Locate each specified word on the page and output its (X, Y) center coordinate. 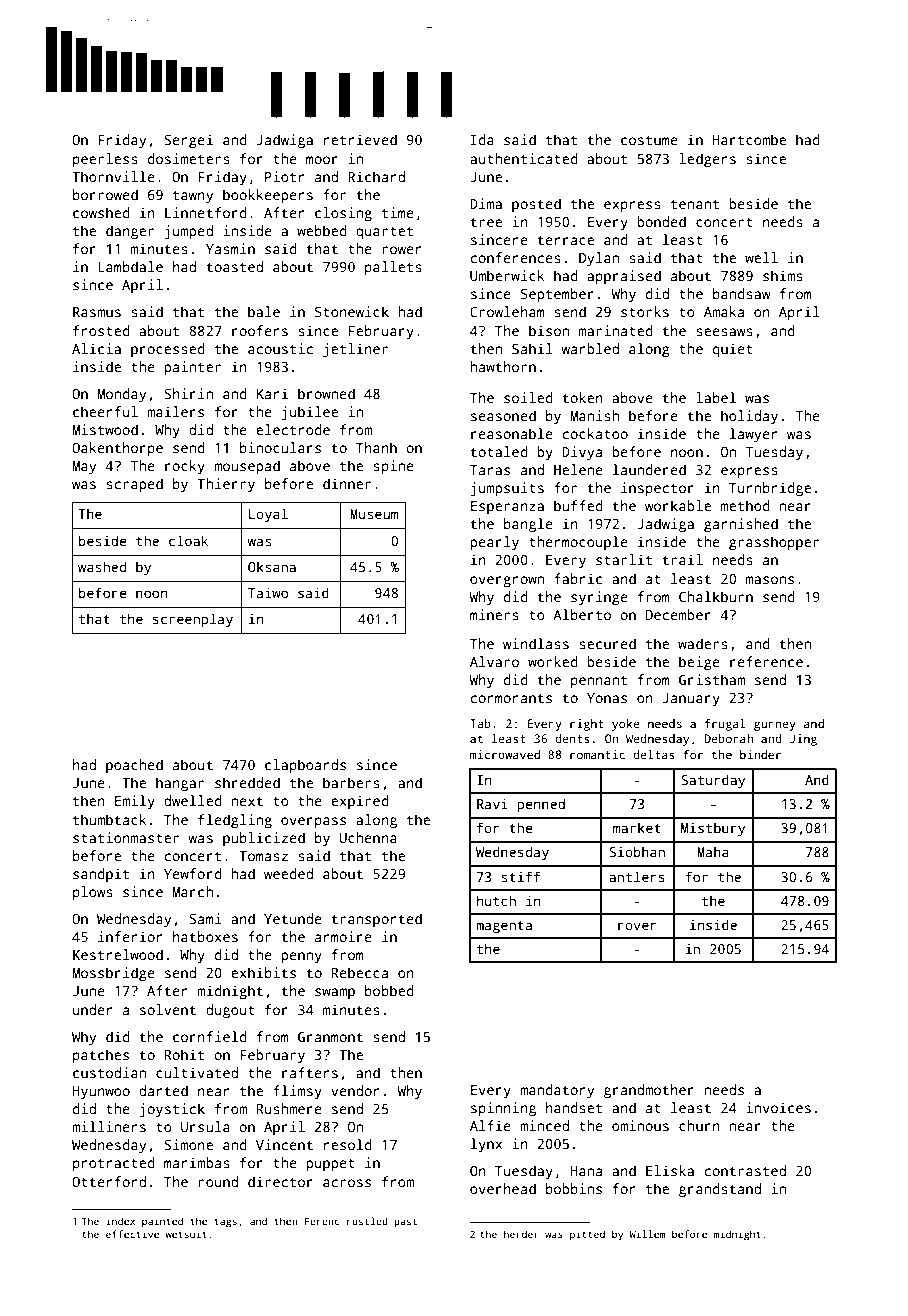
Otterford (109, 1181)
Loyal (268, 515)
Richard (376, 176)
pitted (587, 1235)
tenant (695, 204)
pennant (599, 681)
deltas (654, 754)
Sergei (188, 141)
